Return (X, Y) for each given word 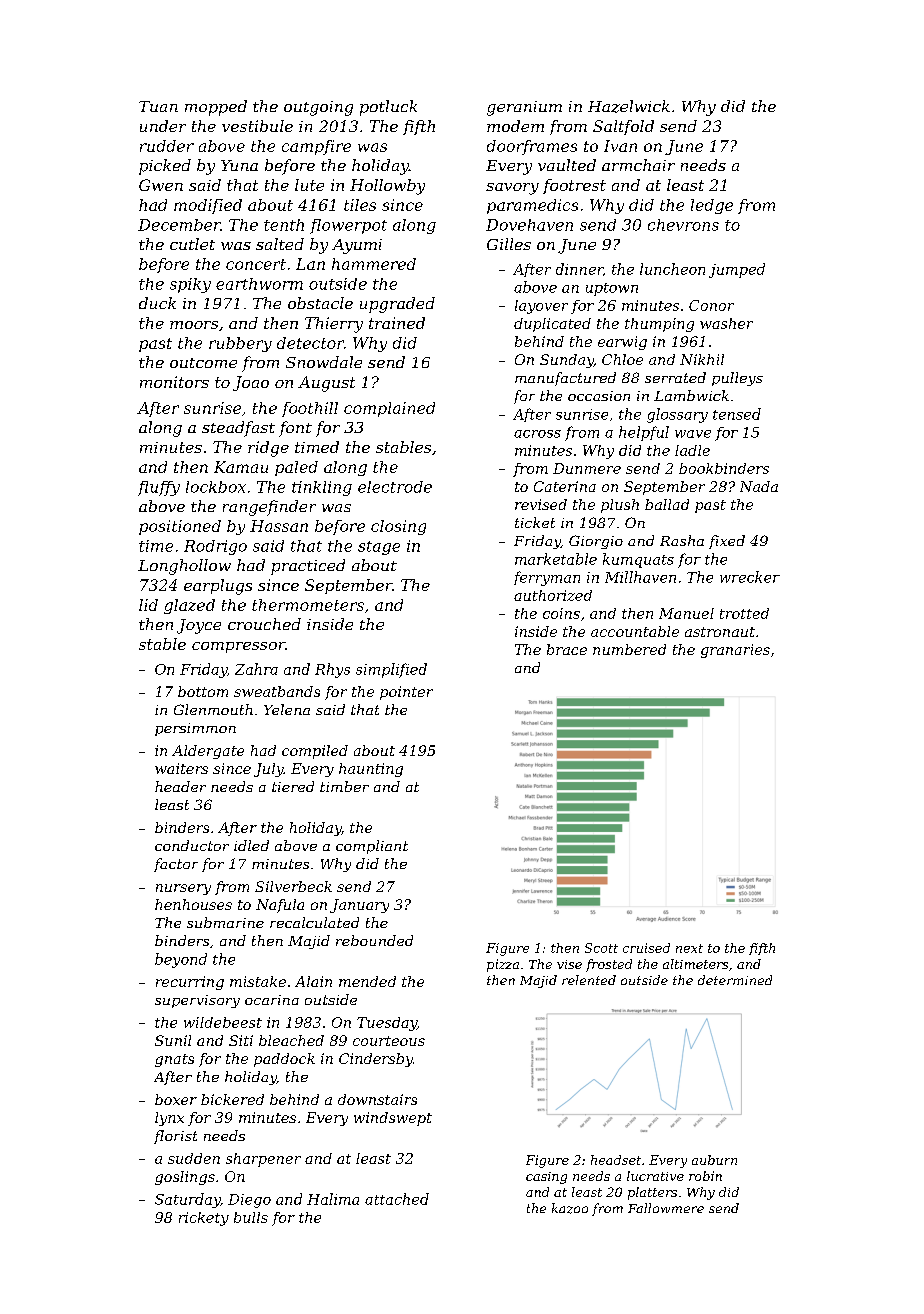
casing (546, 1178)
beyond (181, 960)
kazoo (570, 1208)
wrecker (750, 577)
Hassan (279, 526)
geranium (524, 108)
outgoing (318, 108)
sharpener (263, 1160)
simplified (391, 670)
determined (735, 980)
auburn (714, 1160)
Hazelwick (629, 106)
